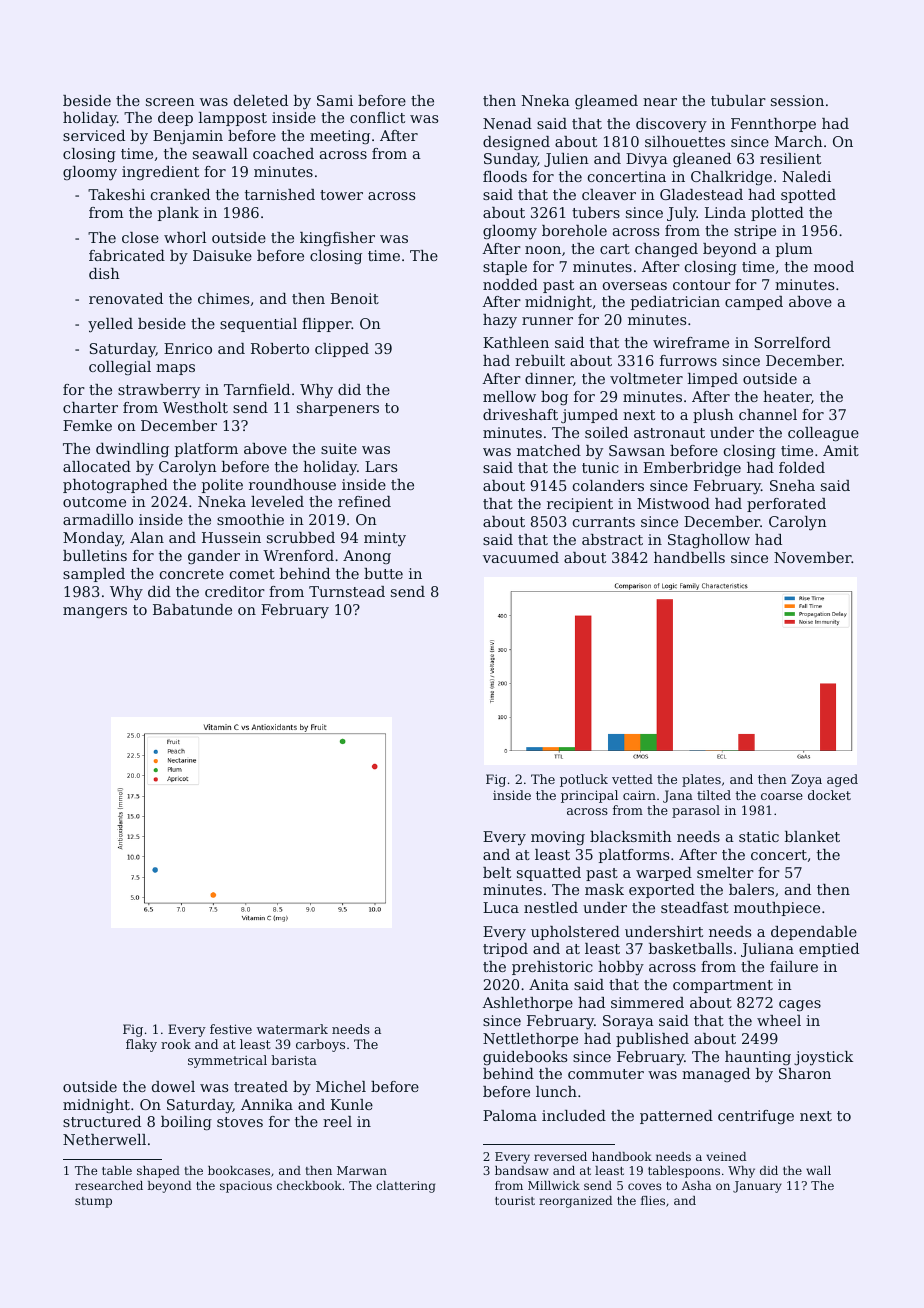 This document has width=924, height=1308. I want to click on Amit, so click(841, 450).
